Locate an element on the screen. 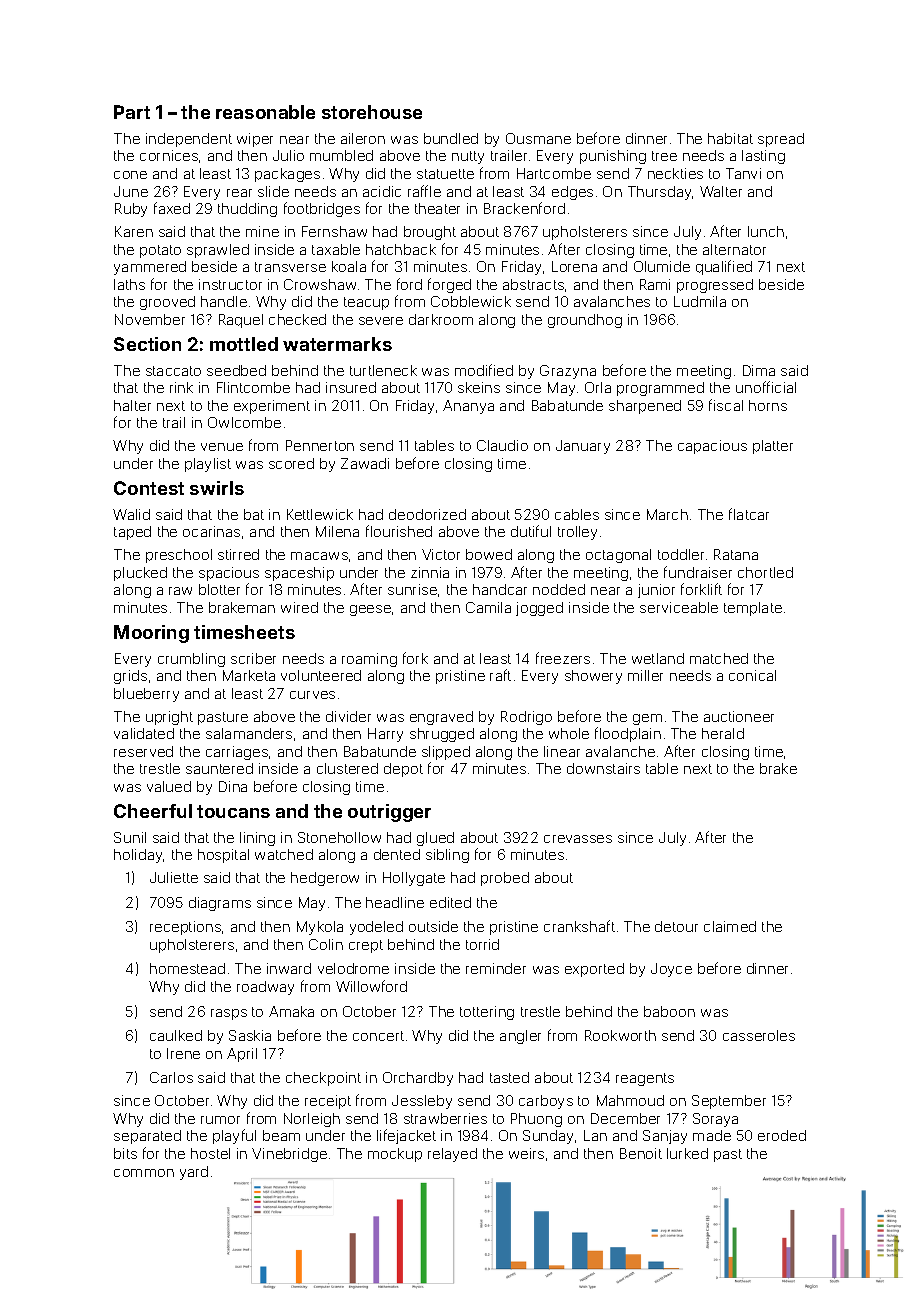  Zawadi is located at coordinates (365, 463).
